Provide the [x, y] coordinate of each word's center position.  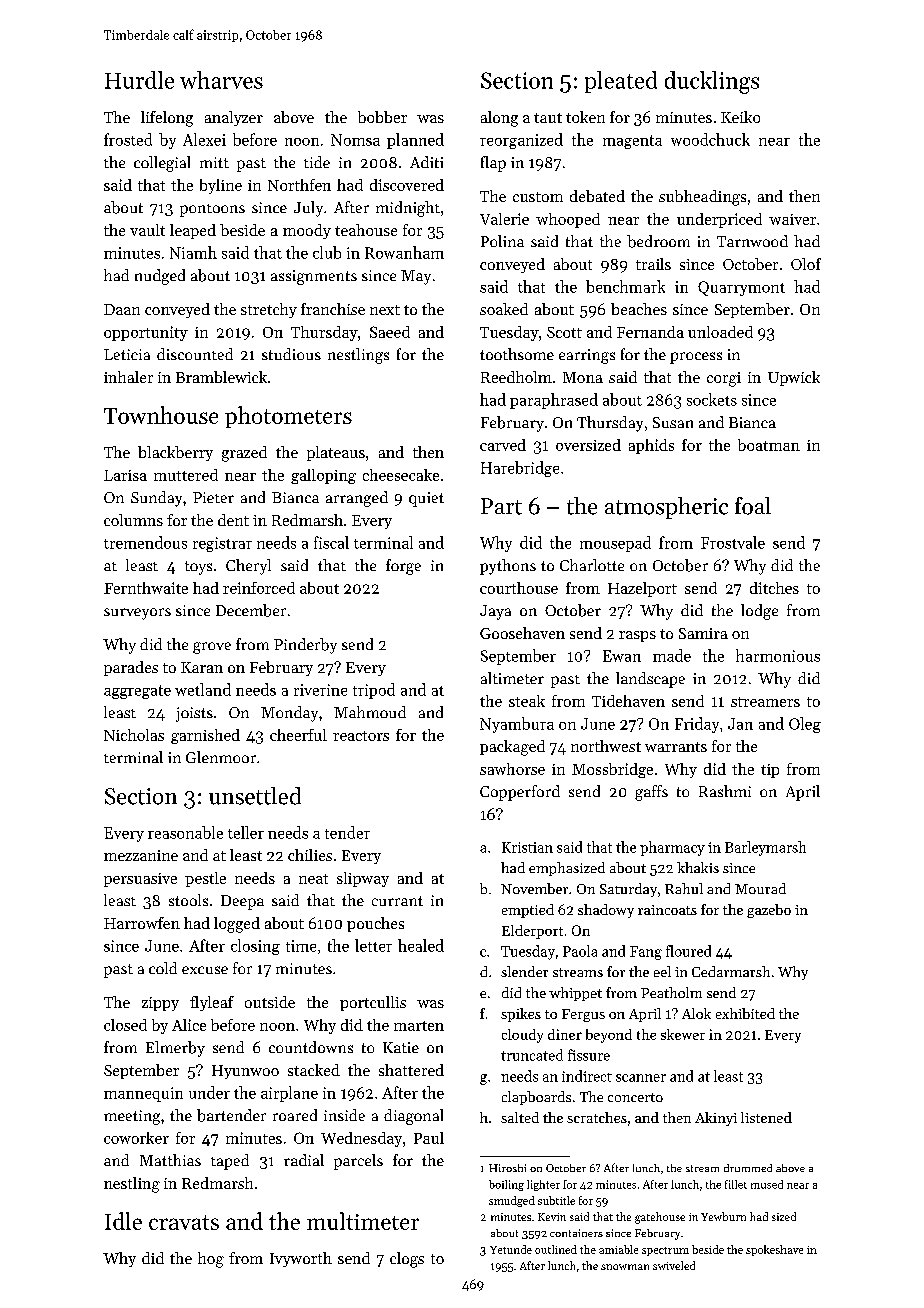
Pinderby [305, 646]
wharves [221, 80]
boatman [769, 445]
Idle [123, 1221]
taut [548, 118]
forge [403, 567]
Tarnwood [752, 241]
